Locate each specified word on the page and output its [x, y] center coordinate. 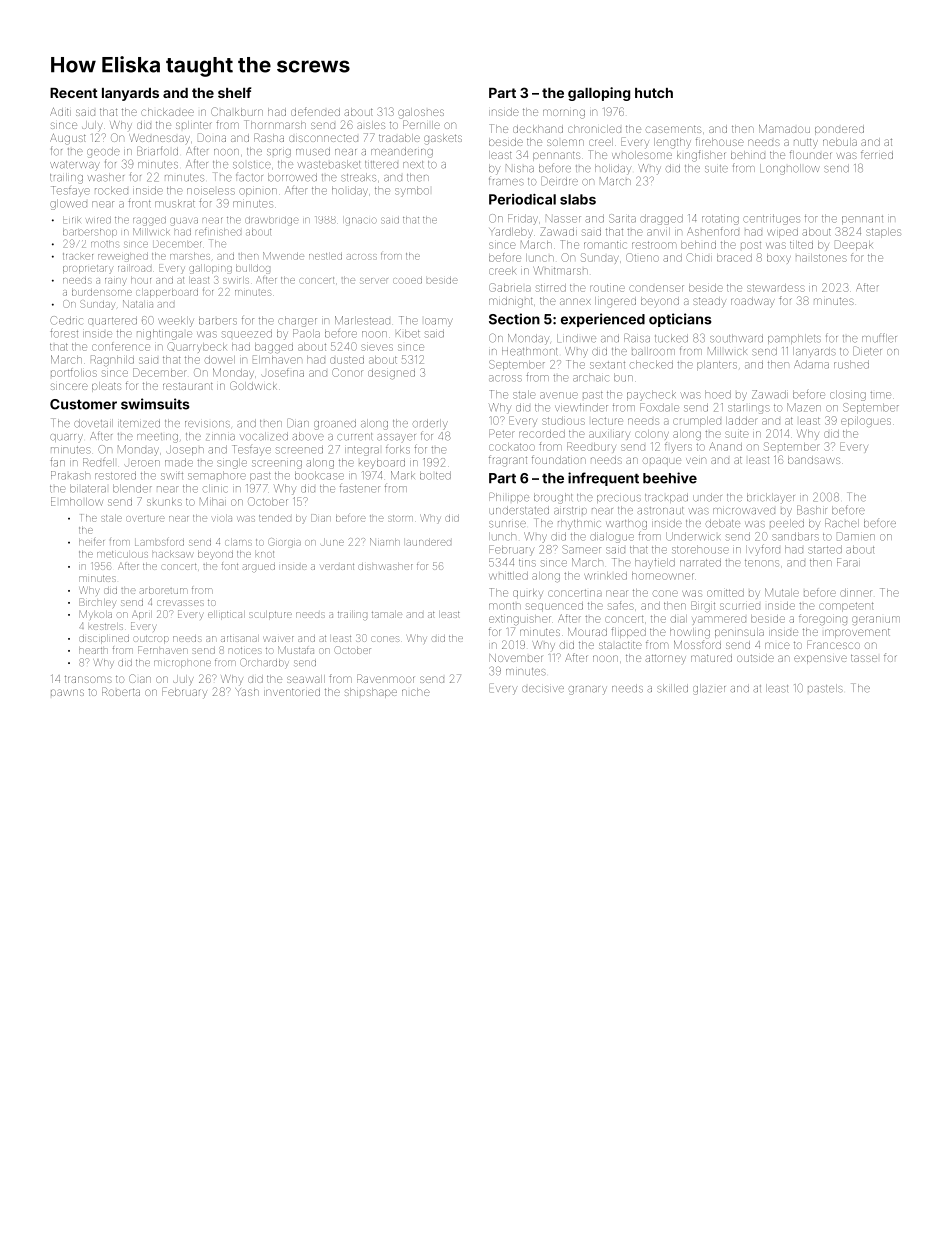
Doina [212, 137]
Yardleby [511, 233]
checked [651, 364]
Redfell [98, 462]
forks [398, 449]
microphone [182, 664]
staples [883, 233]
